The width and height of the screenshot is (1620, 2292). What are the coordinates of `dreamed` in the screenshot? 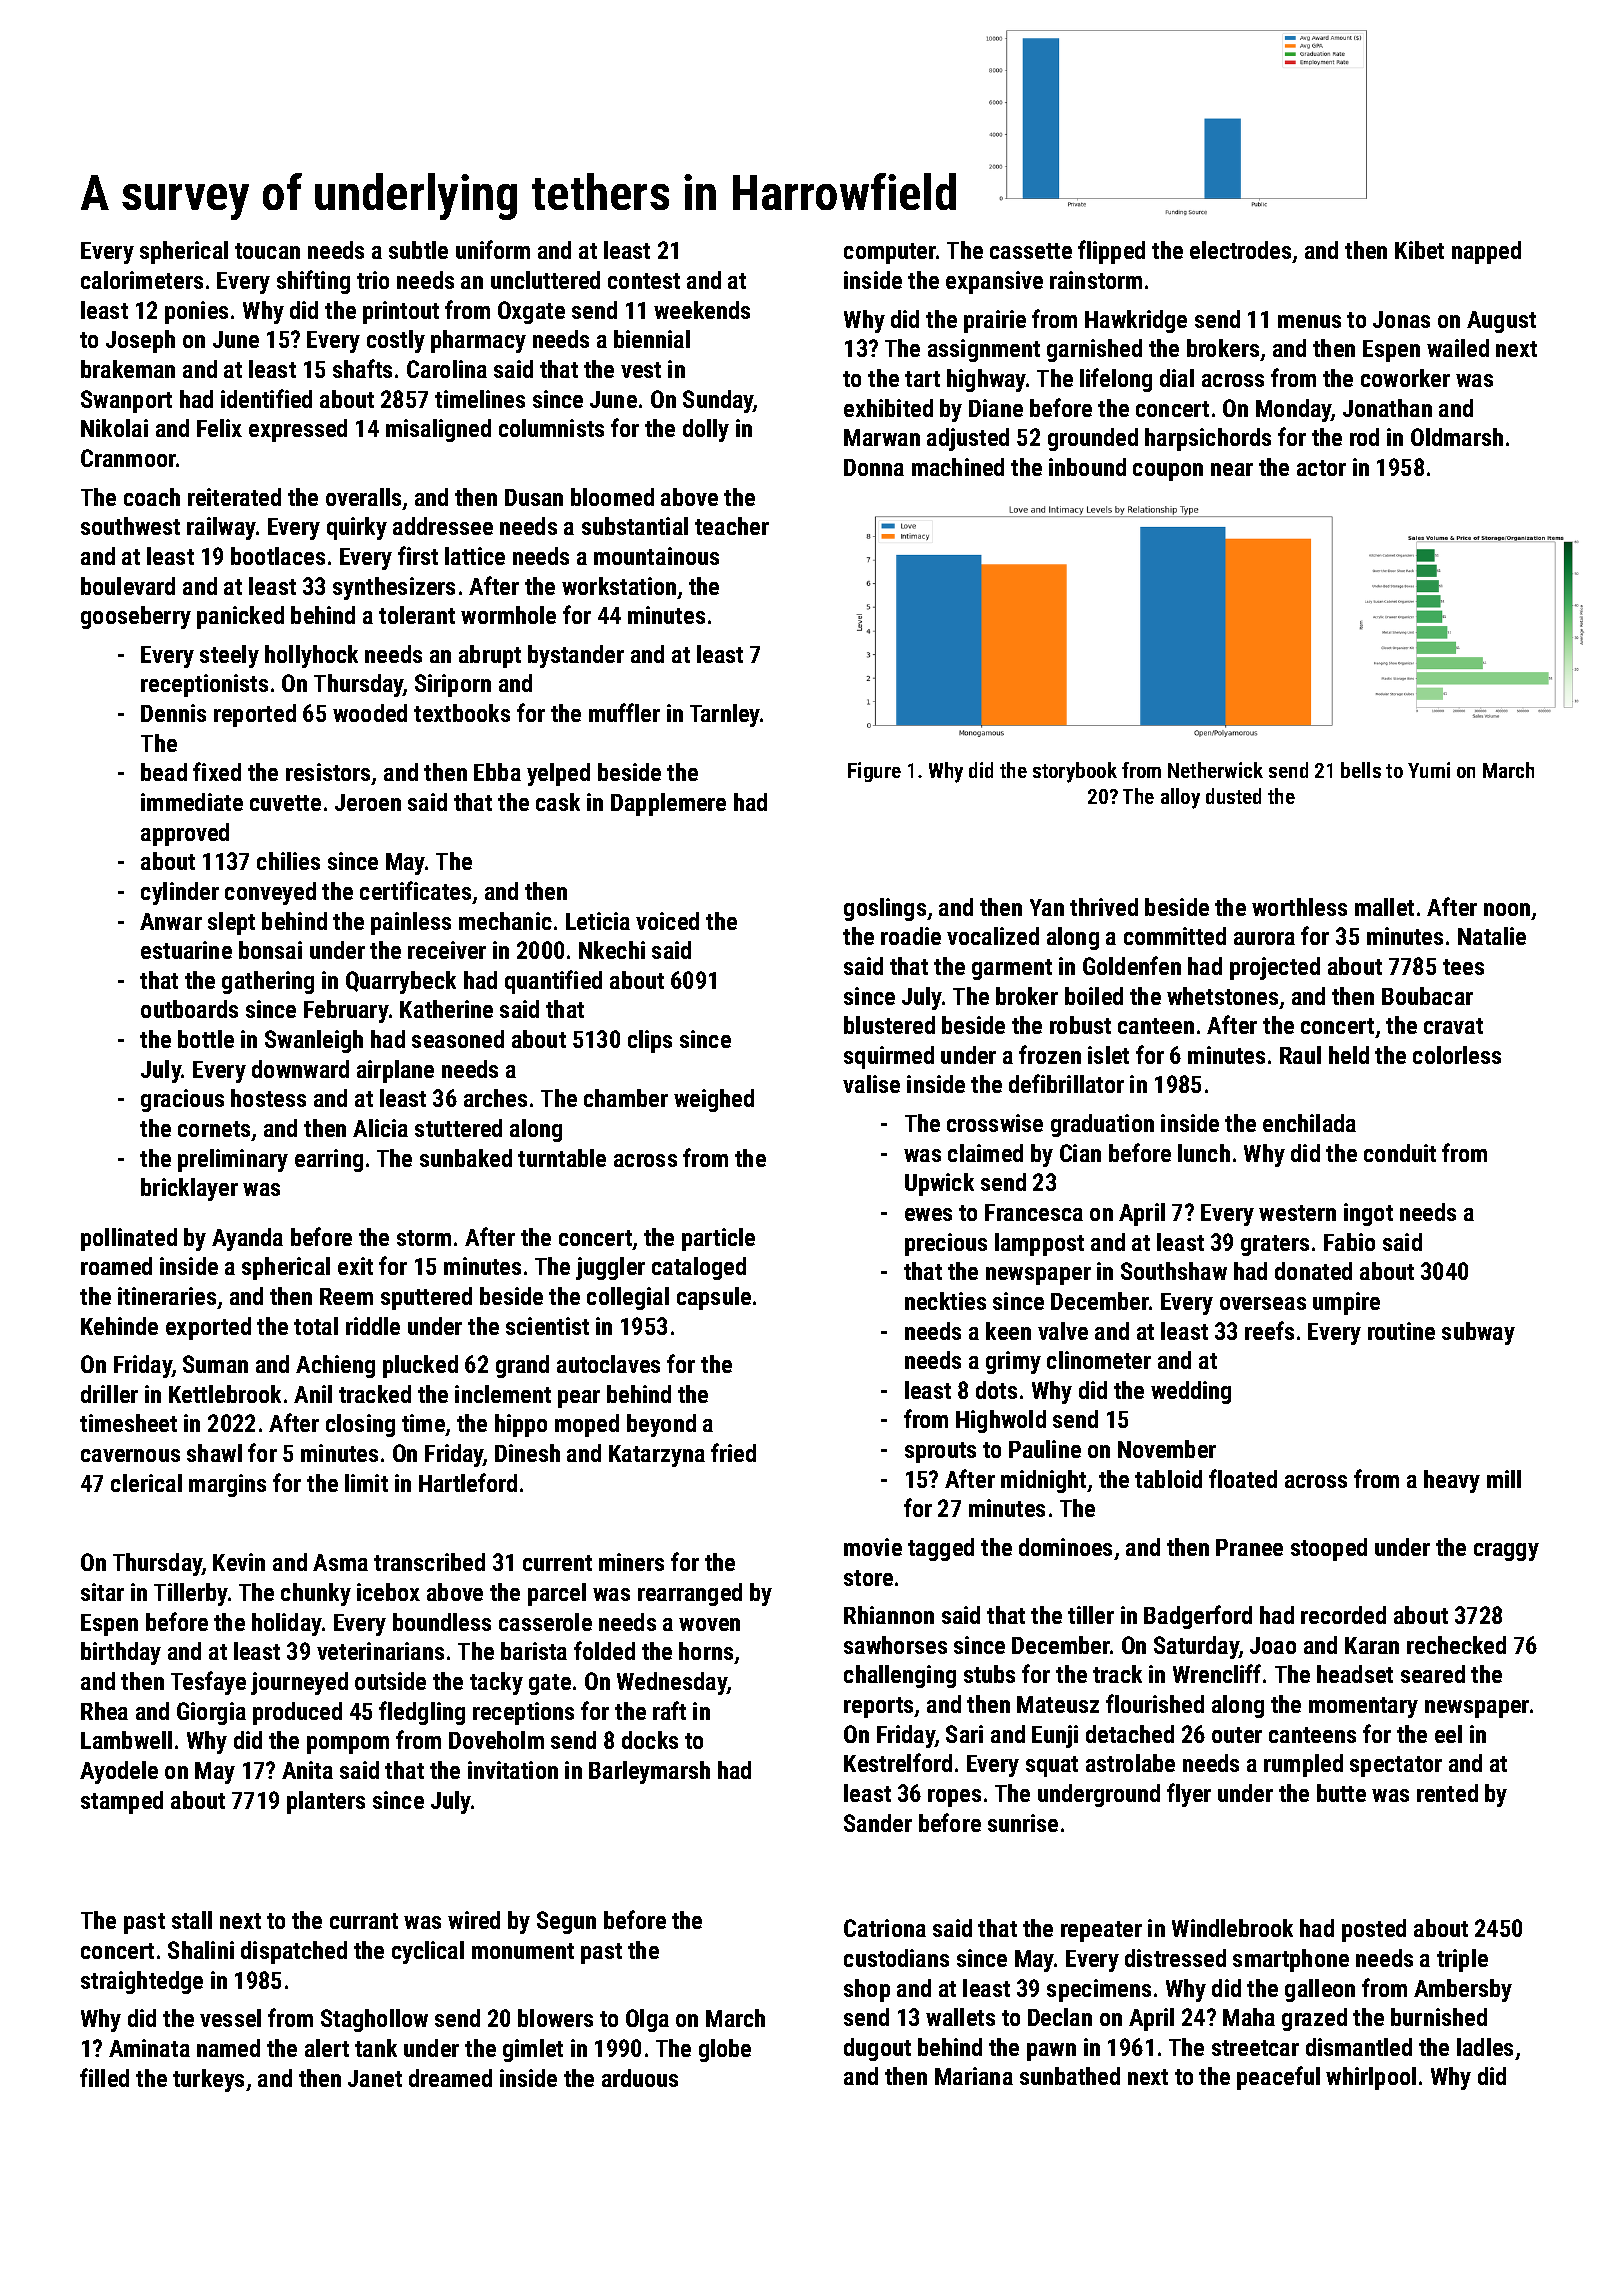 It's located at (450, 2078).
